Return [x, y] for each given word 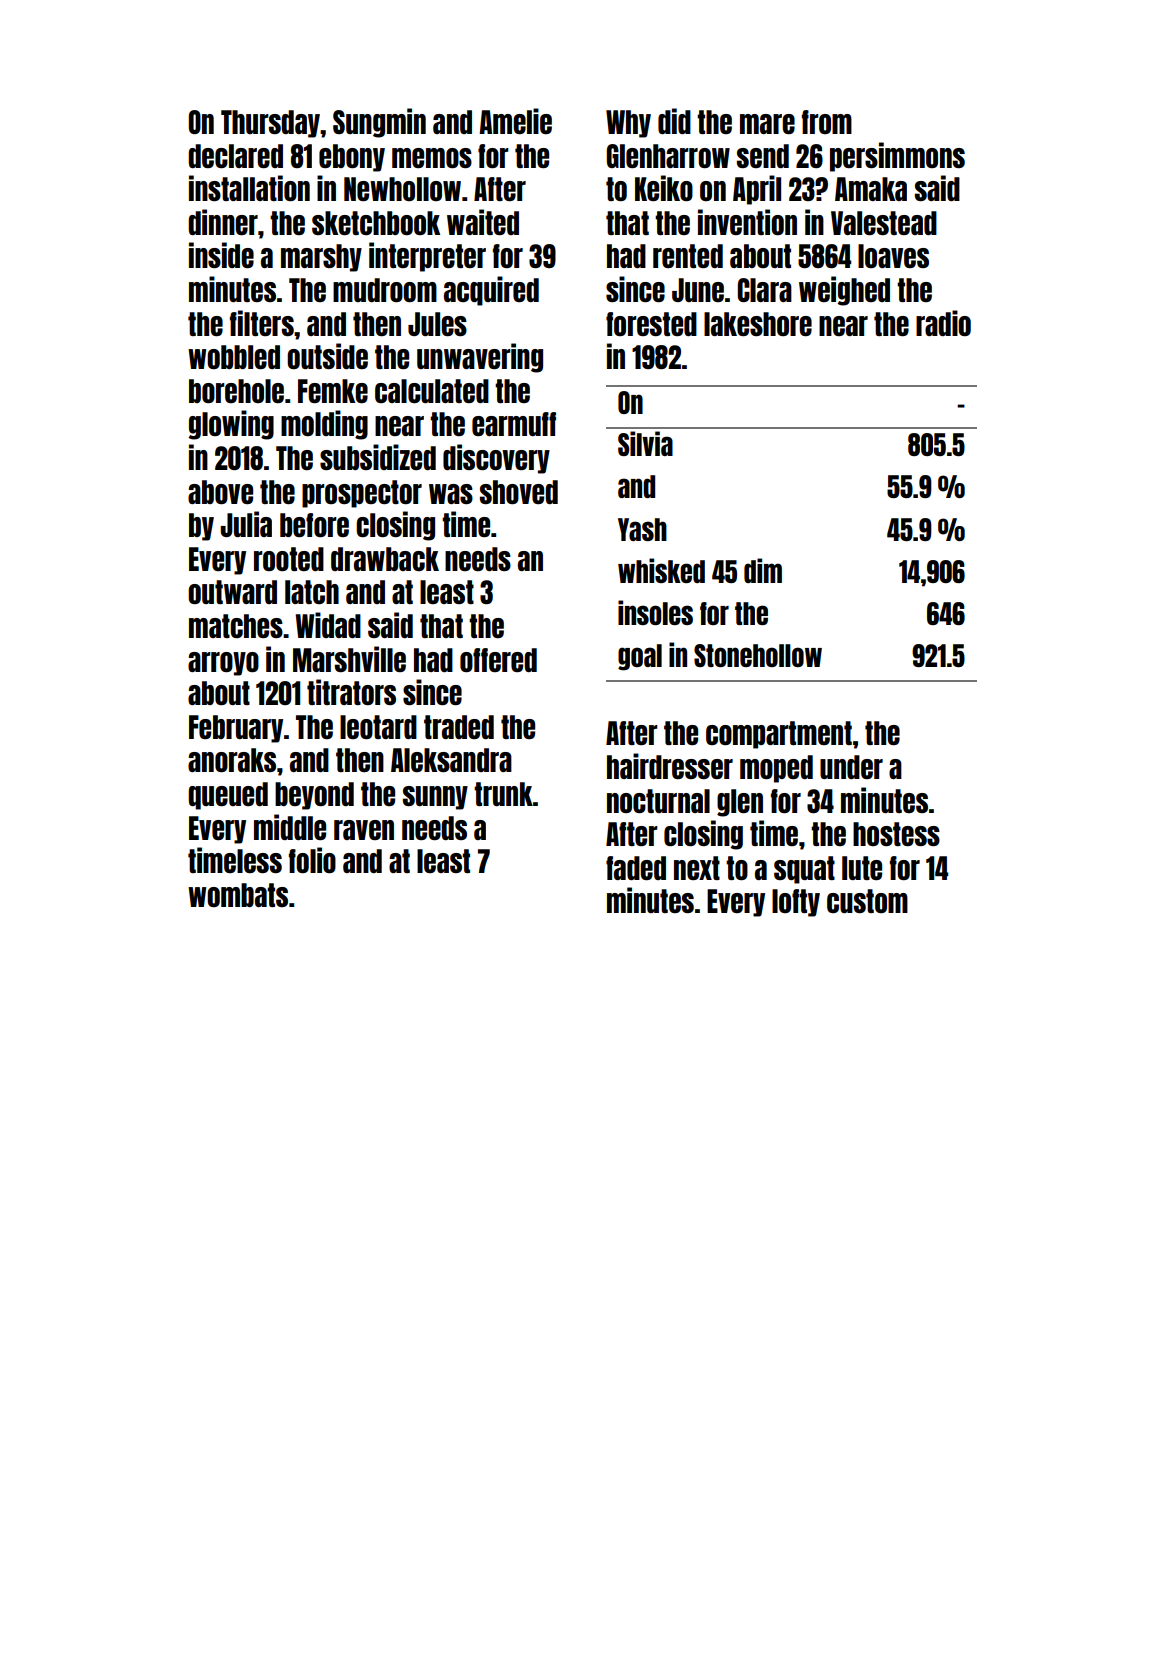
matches [236, 626]
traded [459, 727]
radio [943, 323]
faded [636, 868]
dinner [223, 222]
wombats [238, 895]
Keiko [664, 188]
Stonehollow [758, 655]
